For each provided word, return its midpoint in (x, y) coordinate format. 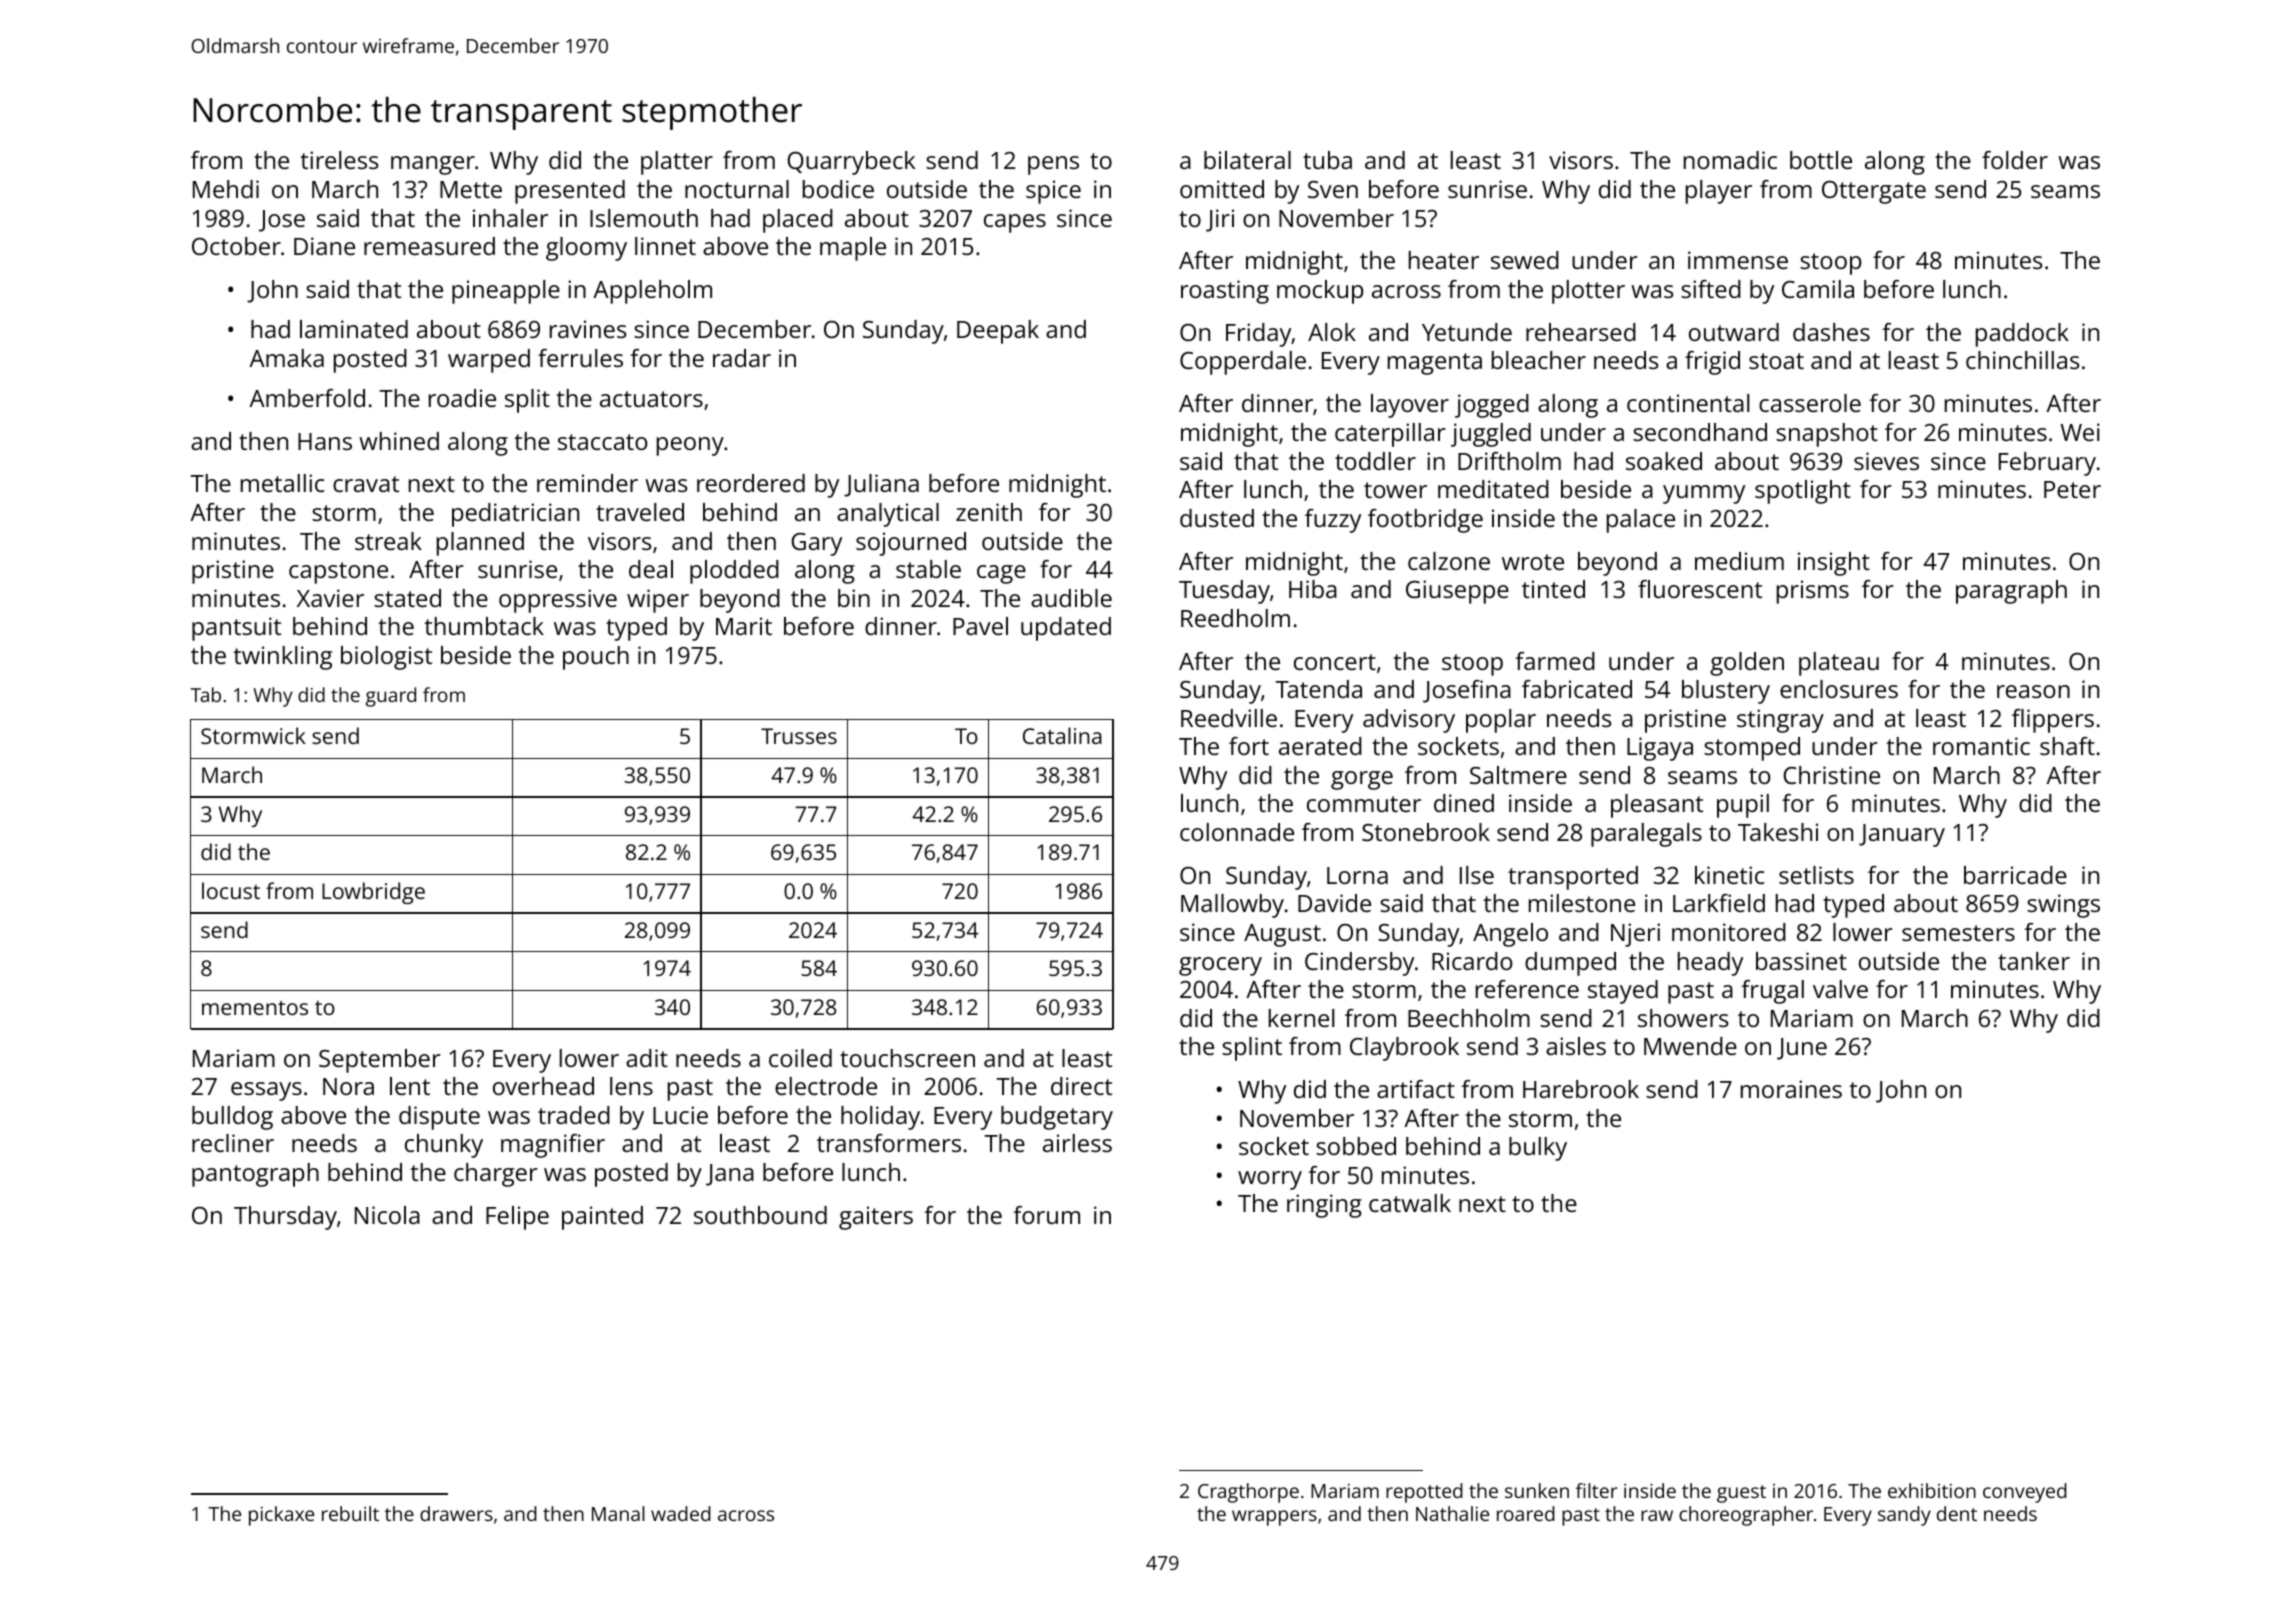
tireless (339, 160)
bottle (1821, 160)
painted (602, 1218)
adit (647, 1058)
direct (1081, 1086)
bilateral (1247, 160)
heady (1710, 964)
